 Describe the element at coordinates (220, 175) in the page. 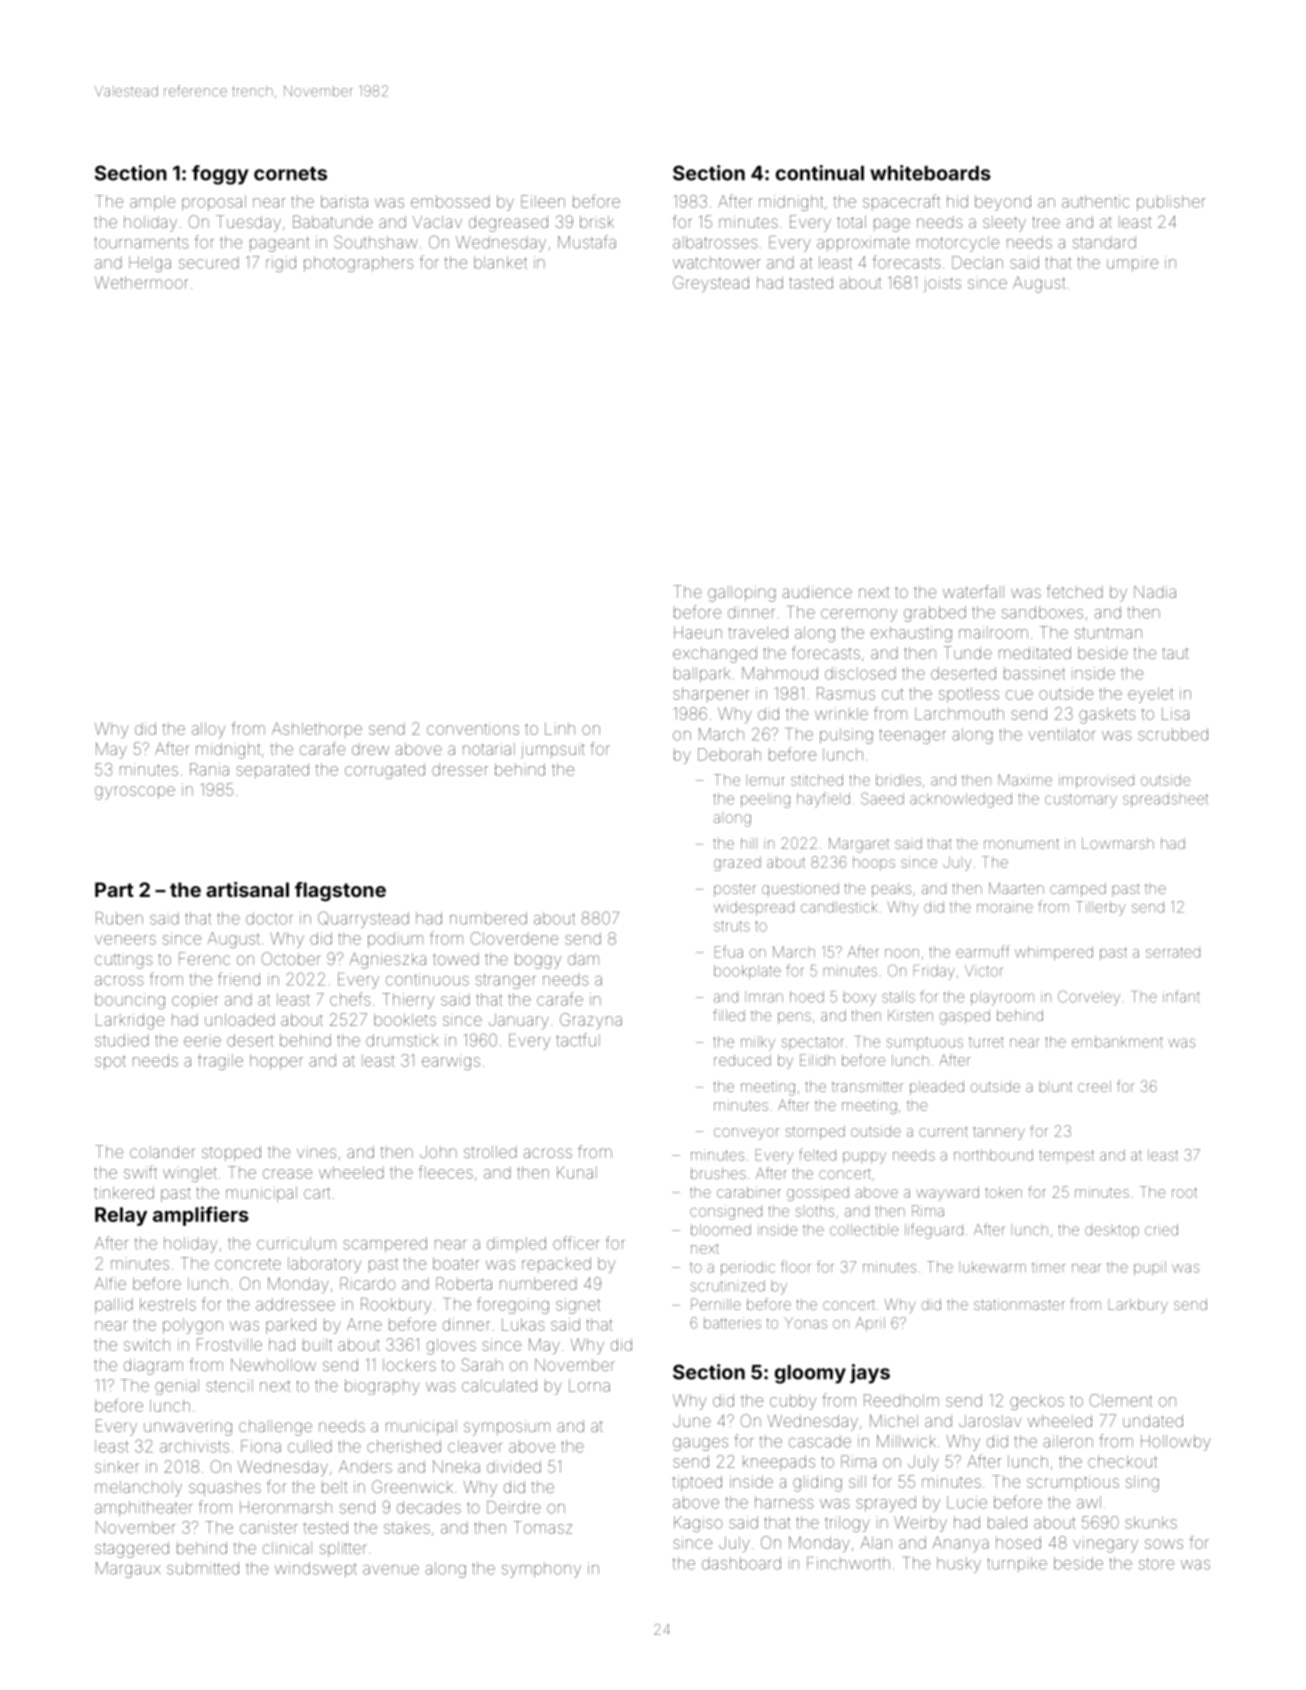

I see `foggy` at that location.
